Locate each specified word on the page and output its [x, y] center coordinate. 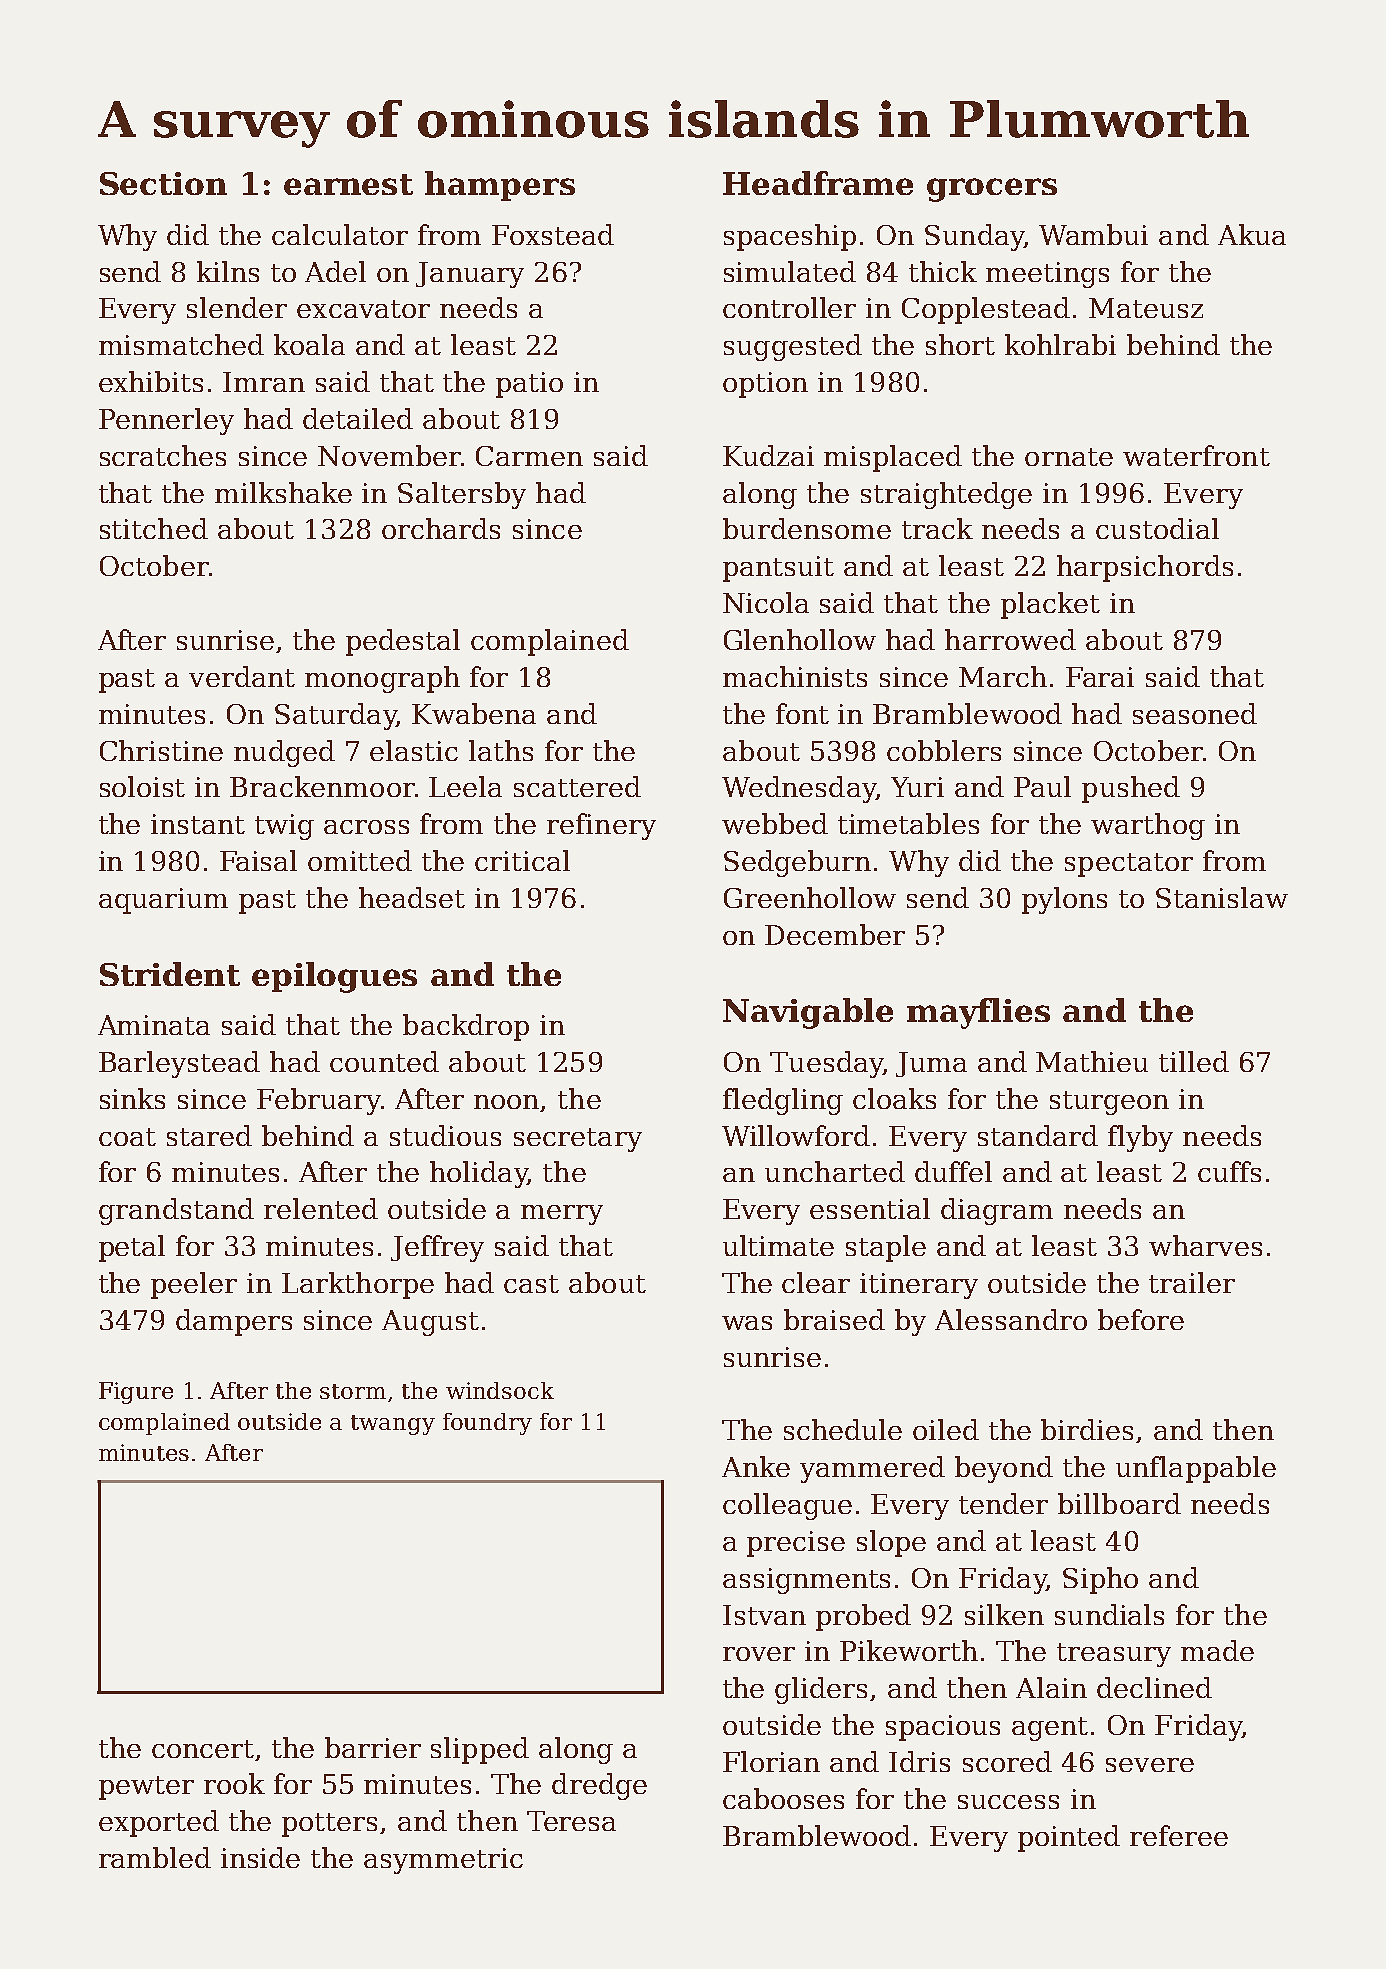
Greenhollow [810, 897]
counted [384, 1061]
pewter [146, 1788]
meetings [1047, 275]
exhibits [151, 381]
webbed [775, 823]
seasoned [1195, 713]
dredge [599, 1786]
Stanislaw [1222, 897]
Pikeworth [909, 1650]
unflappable [1196, 1469]
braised [834, 1319]
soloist [142, 786]
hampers [500, 186]
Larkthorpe [358, 1285]
